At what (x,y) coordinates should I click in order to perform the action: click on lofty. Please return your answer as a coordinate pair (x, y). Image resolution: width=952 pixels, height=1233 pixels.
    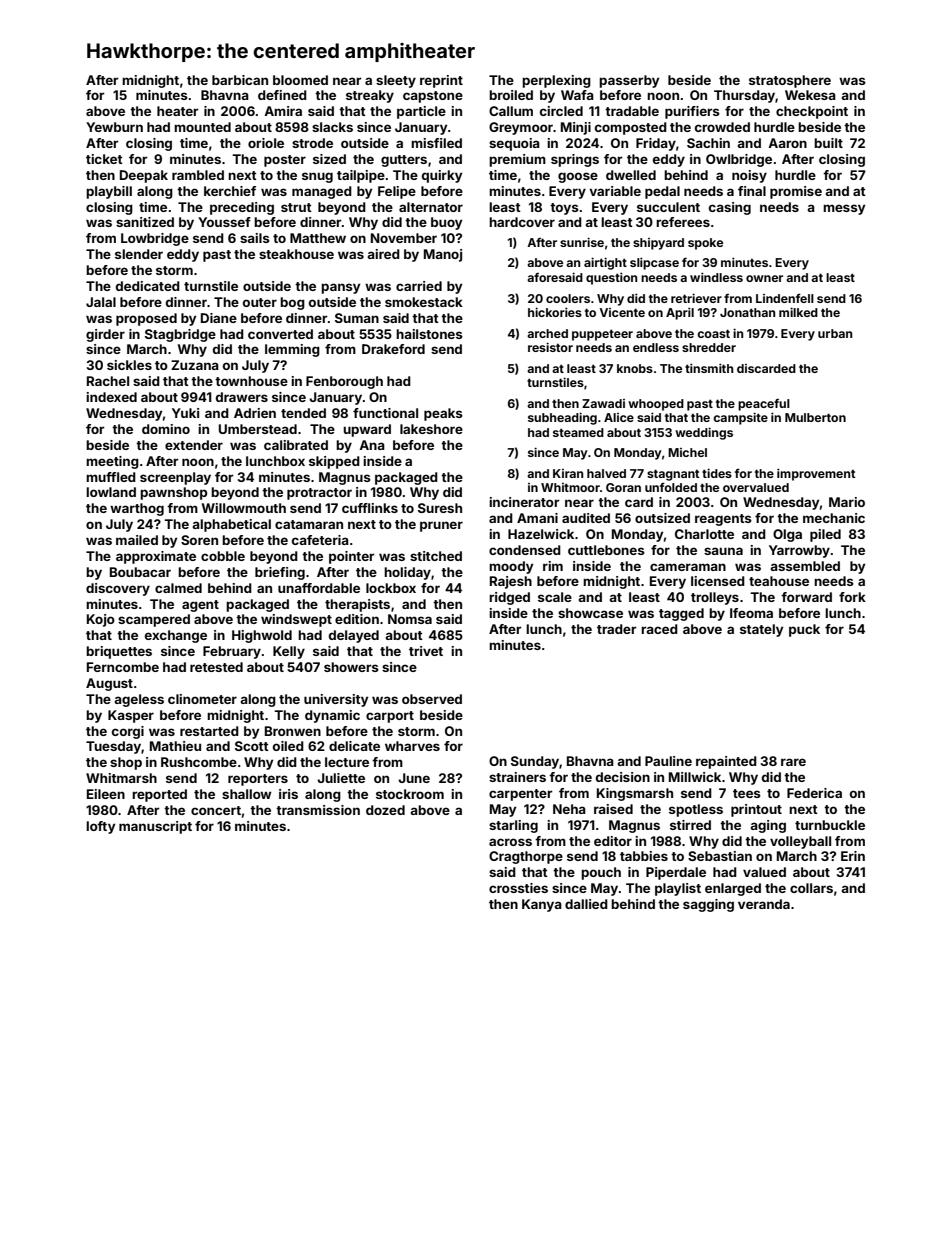
    Looking at the image, I should click on (100, 827).
